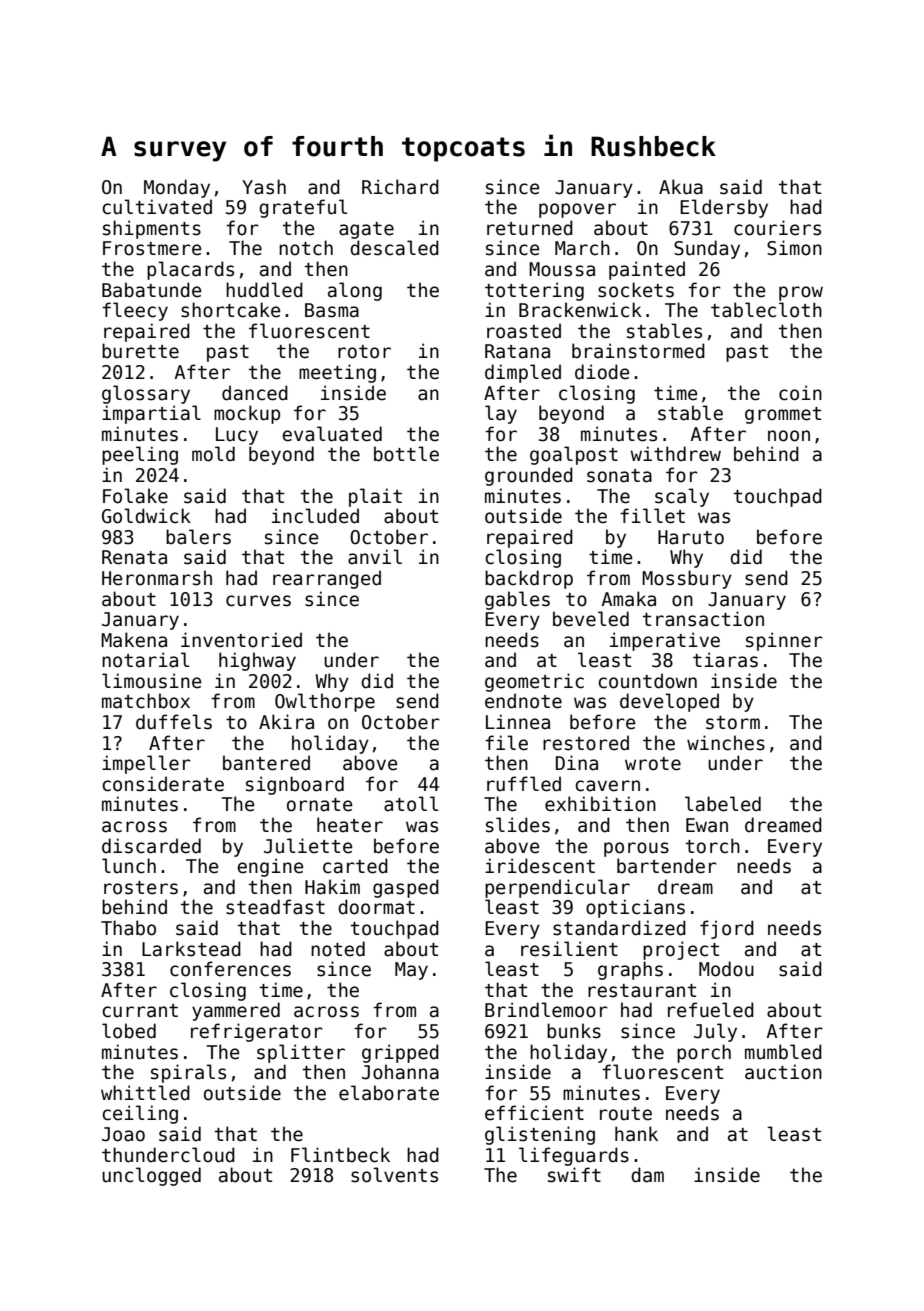  I want to click on inventoried, so click(241, 640).
